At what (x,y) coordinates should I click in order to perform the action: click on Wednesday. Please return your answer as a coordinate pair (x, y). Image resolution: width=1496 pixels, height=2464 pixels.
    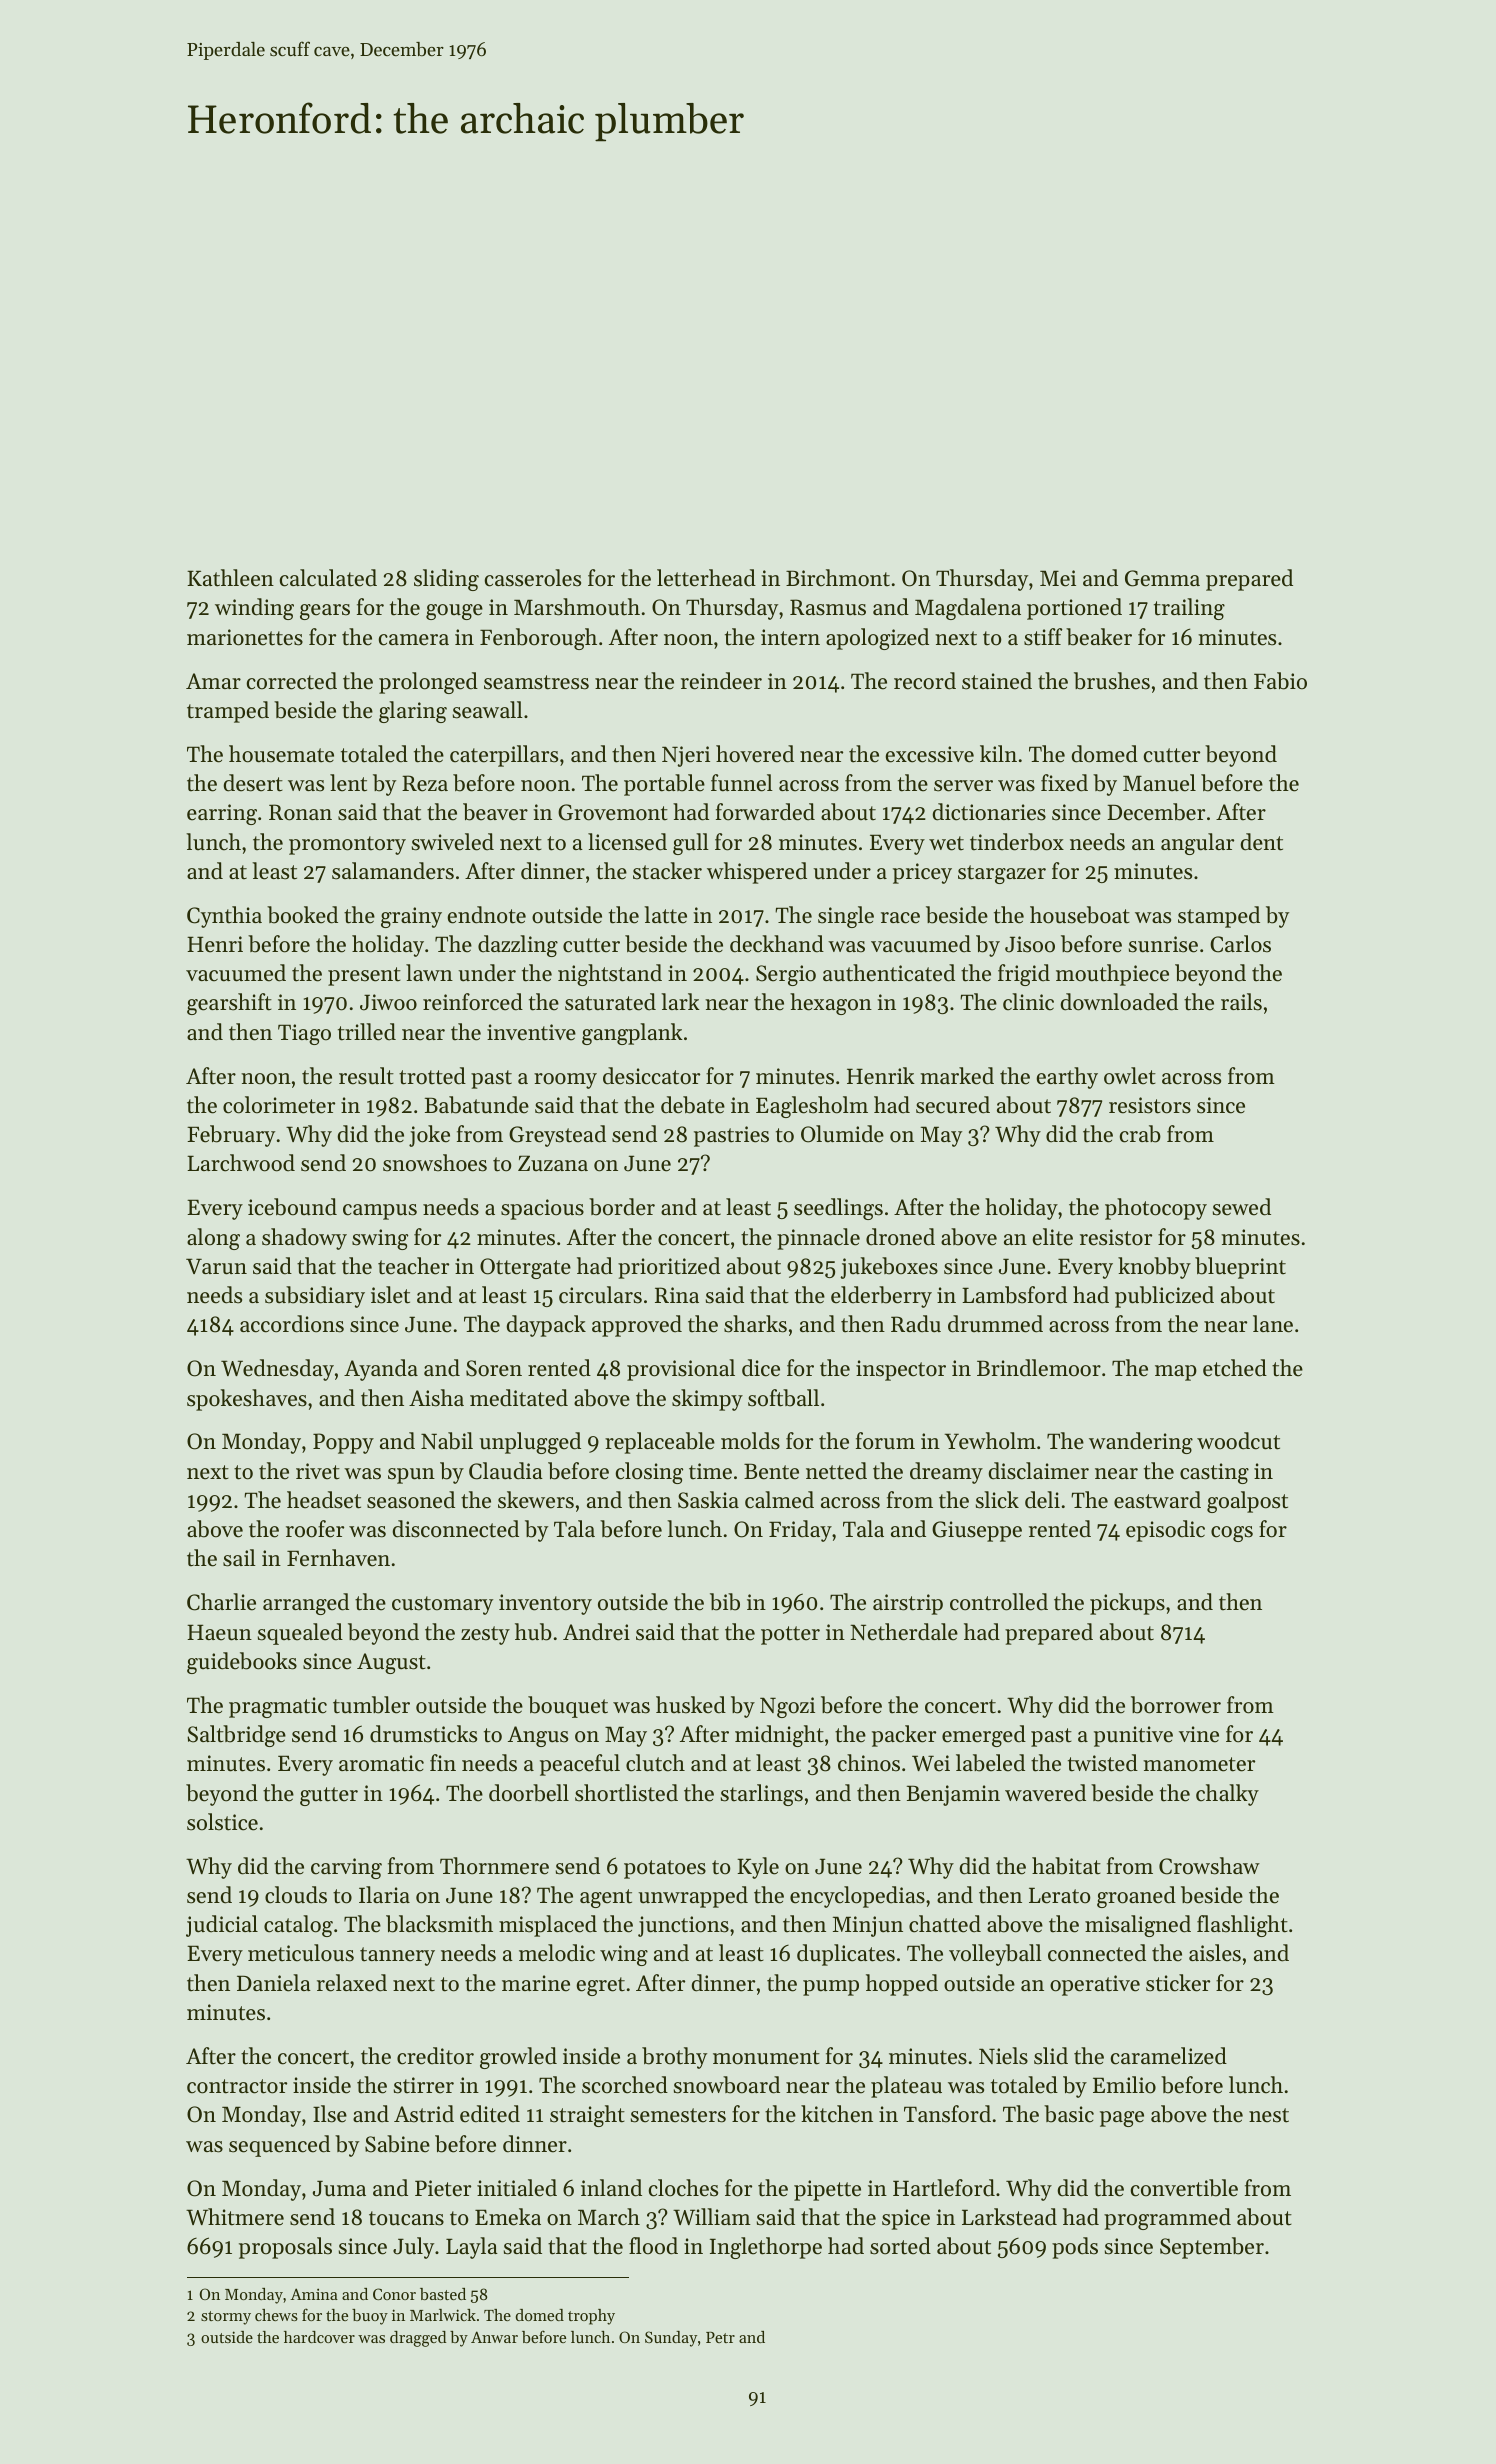
    Looking at the image, I should click on (277, 1370).
